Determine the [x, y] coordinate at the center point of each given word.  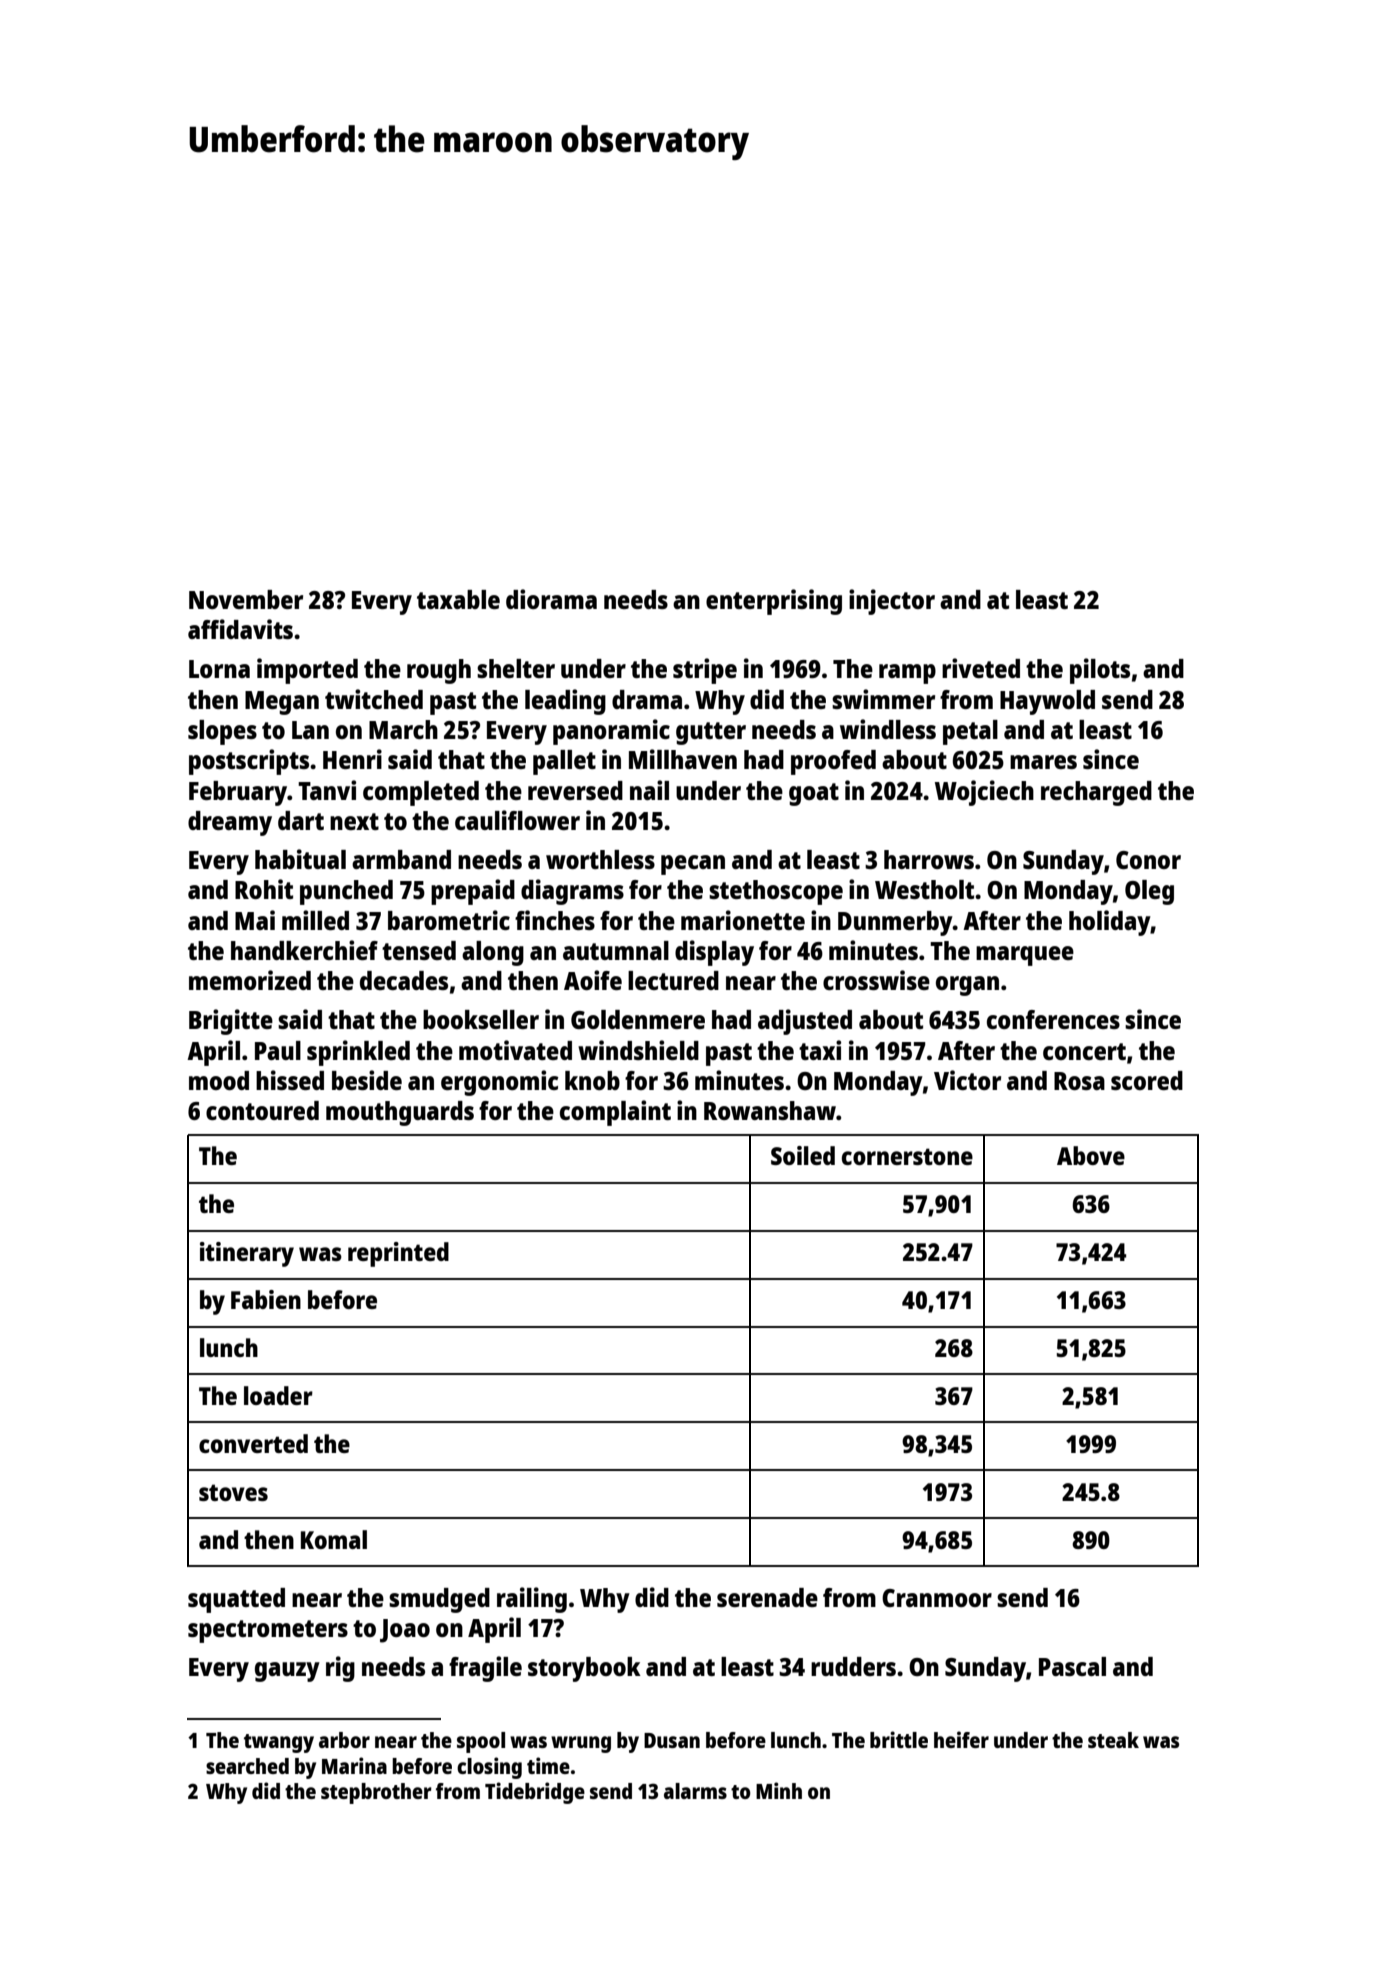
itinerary [247, 1254]
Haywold [1047, 702]
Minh [779, 1790]
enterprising [774, 602]
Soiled [803, 1155]
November [246, 599]
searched [247, 1766]
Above [1091, 1155]
